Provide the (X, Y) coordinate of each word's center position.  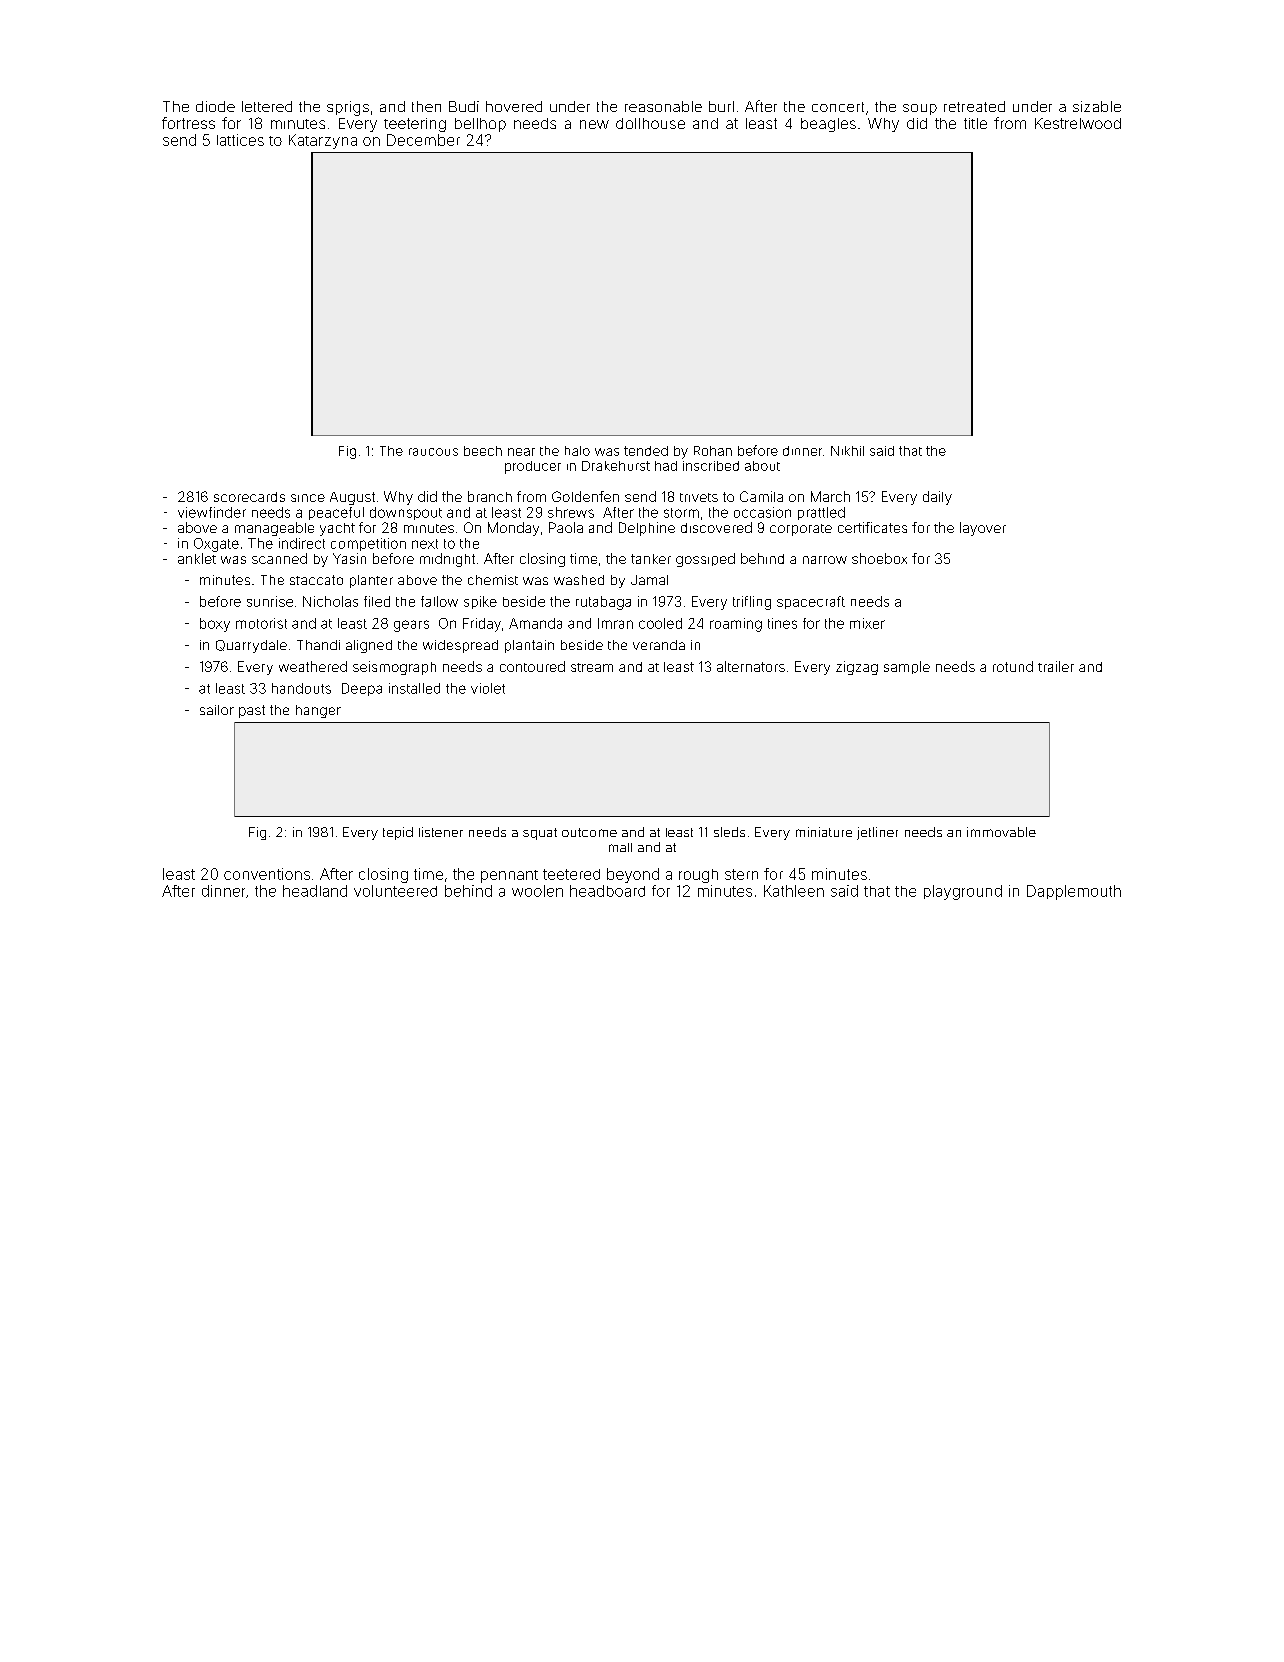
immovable (1001, 832)
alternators (751, 666)
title (975, 123)
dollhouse (650, 123)
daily (937, 498)
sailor (217, 710)
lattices (240, 140)
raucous (433, 452)
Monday (513, 529)
